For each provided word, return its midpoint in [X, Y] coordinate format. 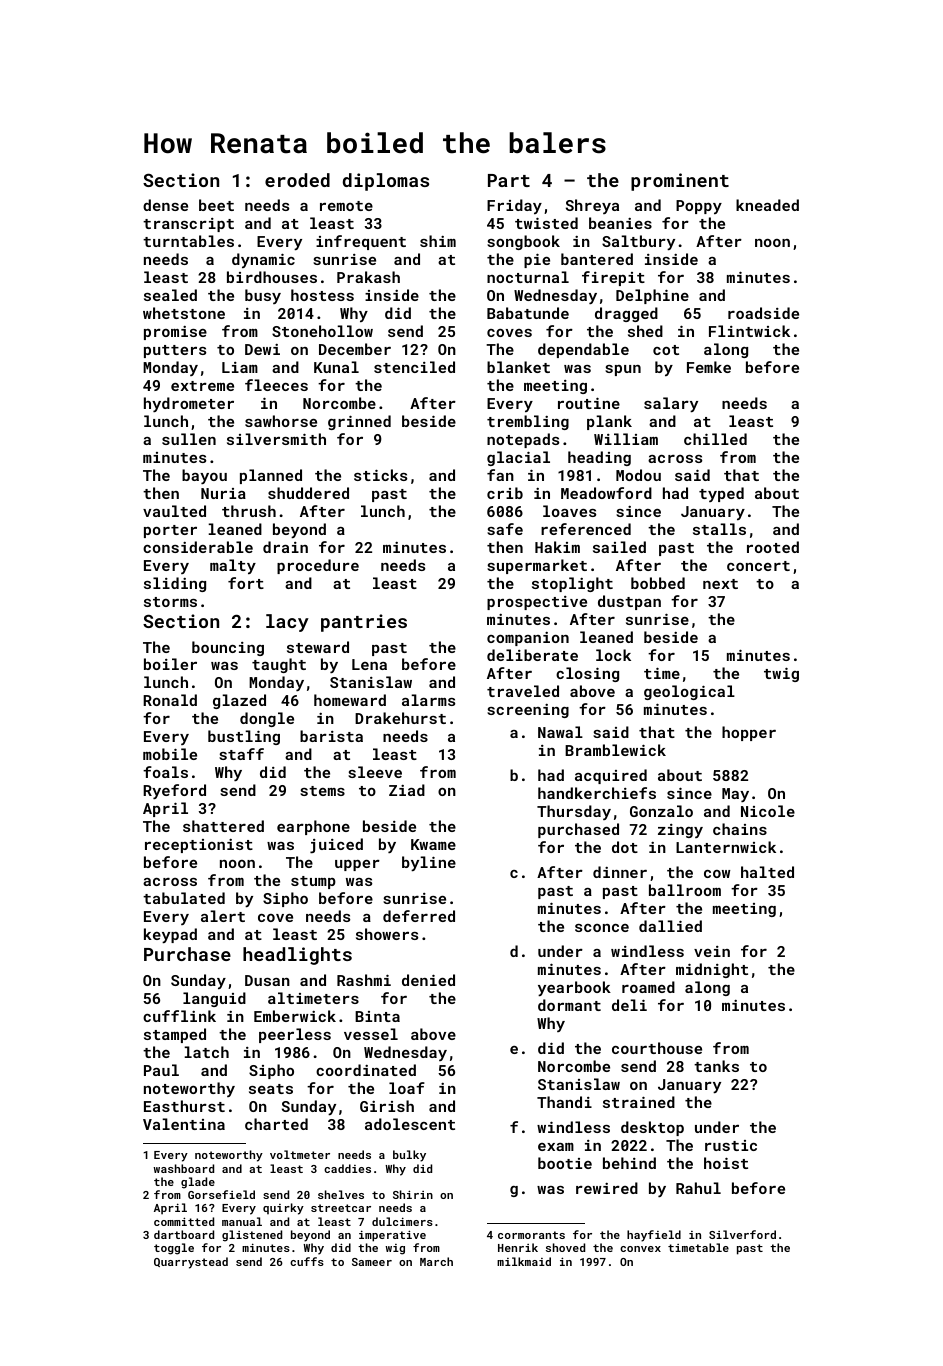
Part [509, 180]
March [436, 1261]
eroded [297, 180]
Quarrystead [191, 1263]
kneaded [767, 205]
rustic [731, 1145]
